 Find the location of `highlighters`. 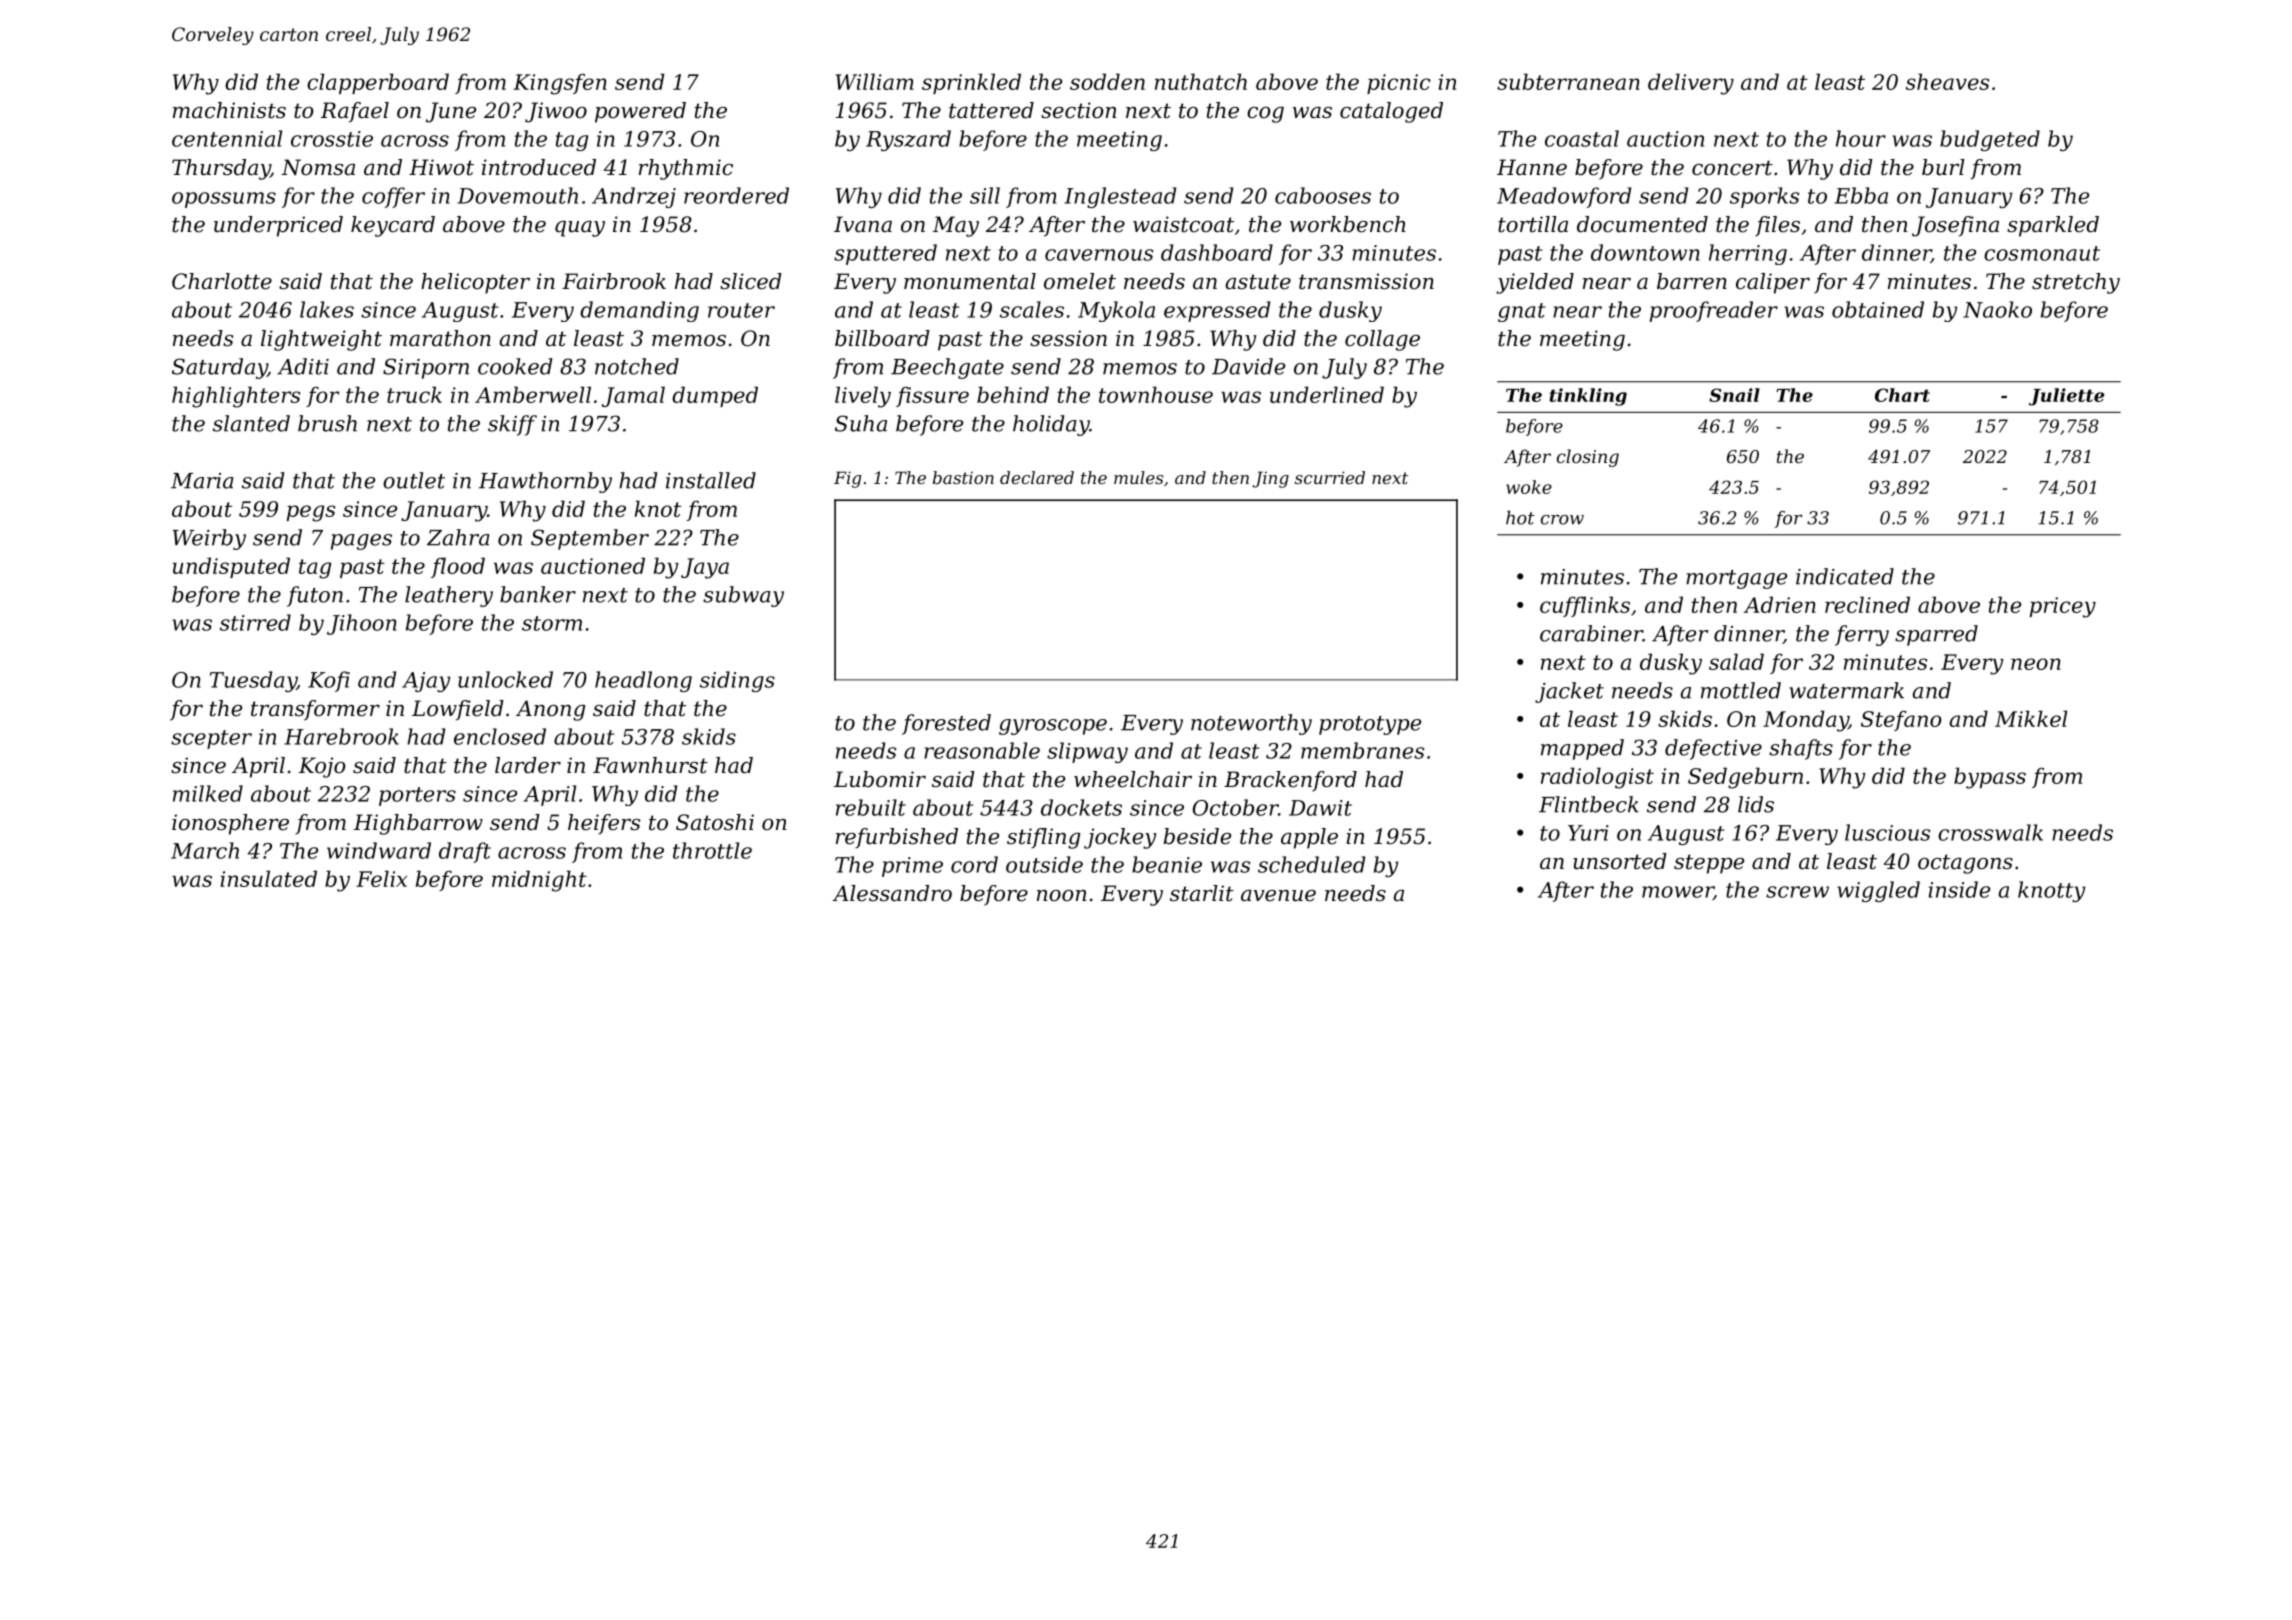

highlighters is located at coordinates (236, 397).
